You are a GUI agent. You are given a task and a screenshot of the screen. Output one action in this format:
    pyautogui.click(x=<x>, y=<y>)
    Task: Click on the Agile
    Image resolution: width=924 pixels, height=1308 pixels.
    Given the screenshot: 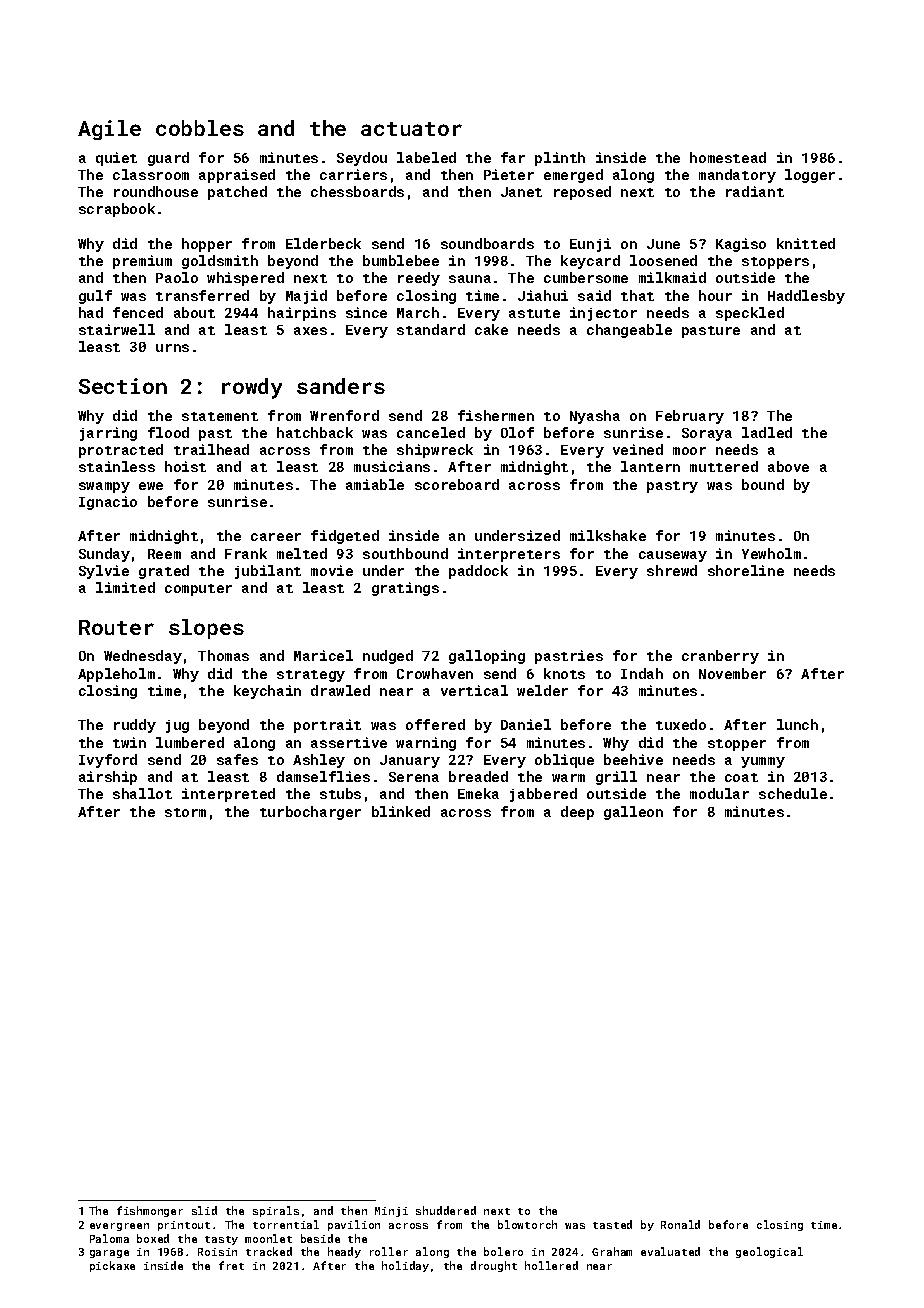 What is the action you would take?
    pyautogui.click(x=109, y=130)
